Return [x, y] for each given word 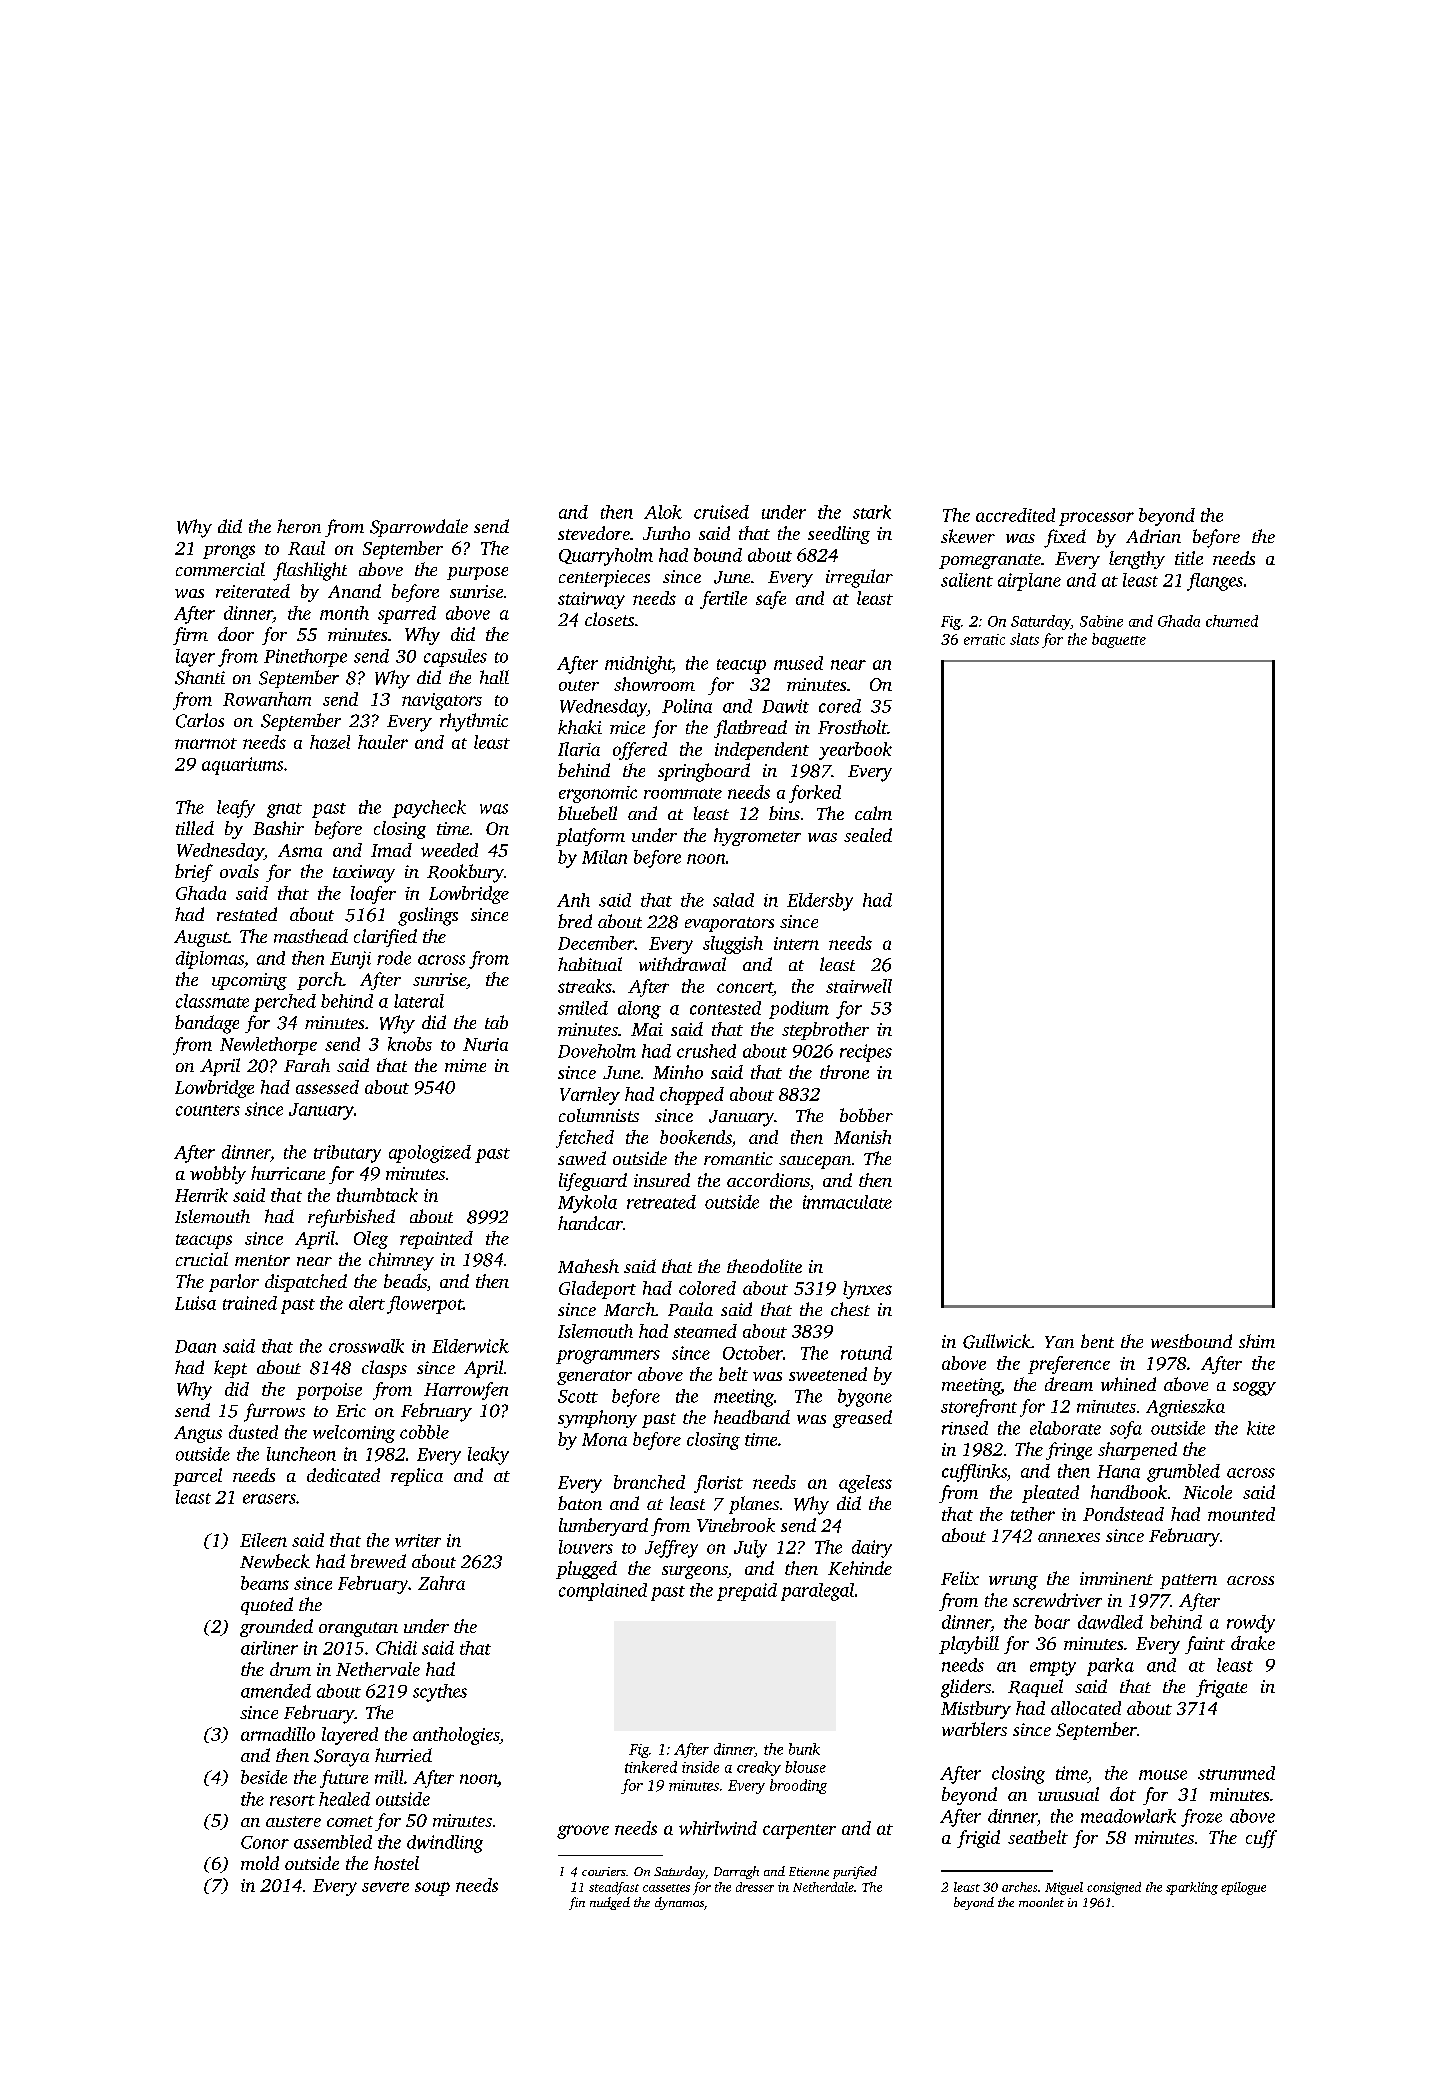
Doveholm [597, 1051]
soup [432, 1889]
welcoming [354, 1434]
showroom [654, 684]
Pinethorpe [305, 658]
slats [1024, 639]
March [629, 1309]
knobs [410, 1044]
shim [1257, 1341]
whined [1128, 1384]
